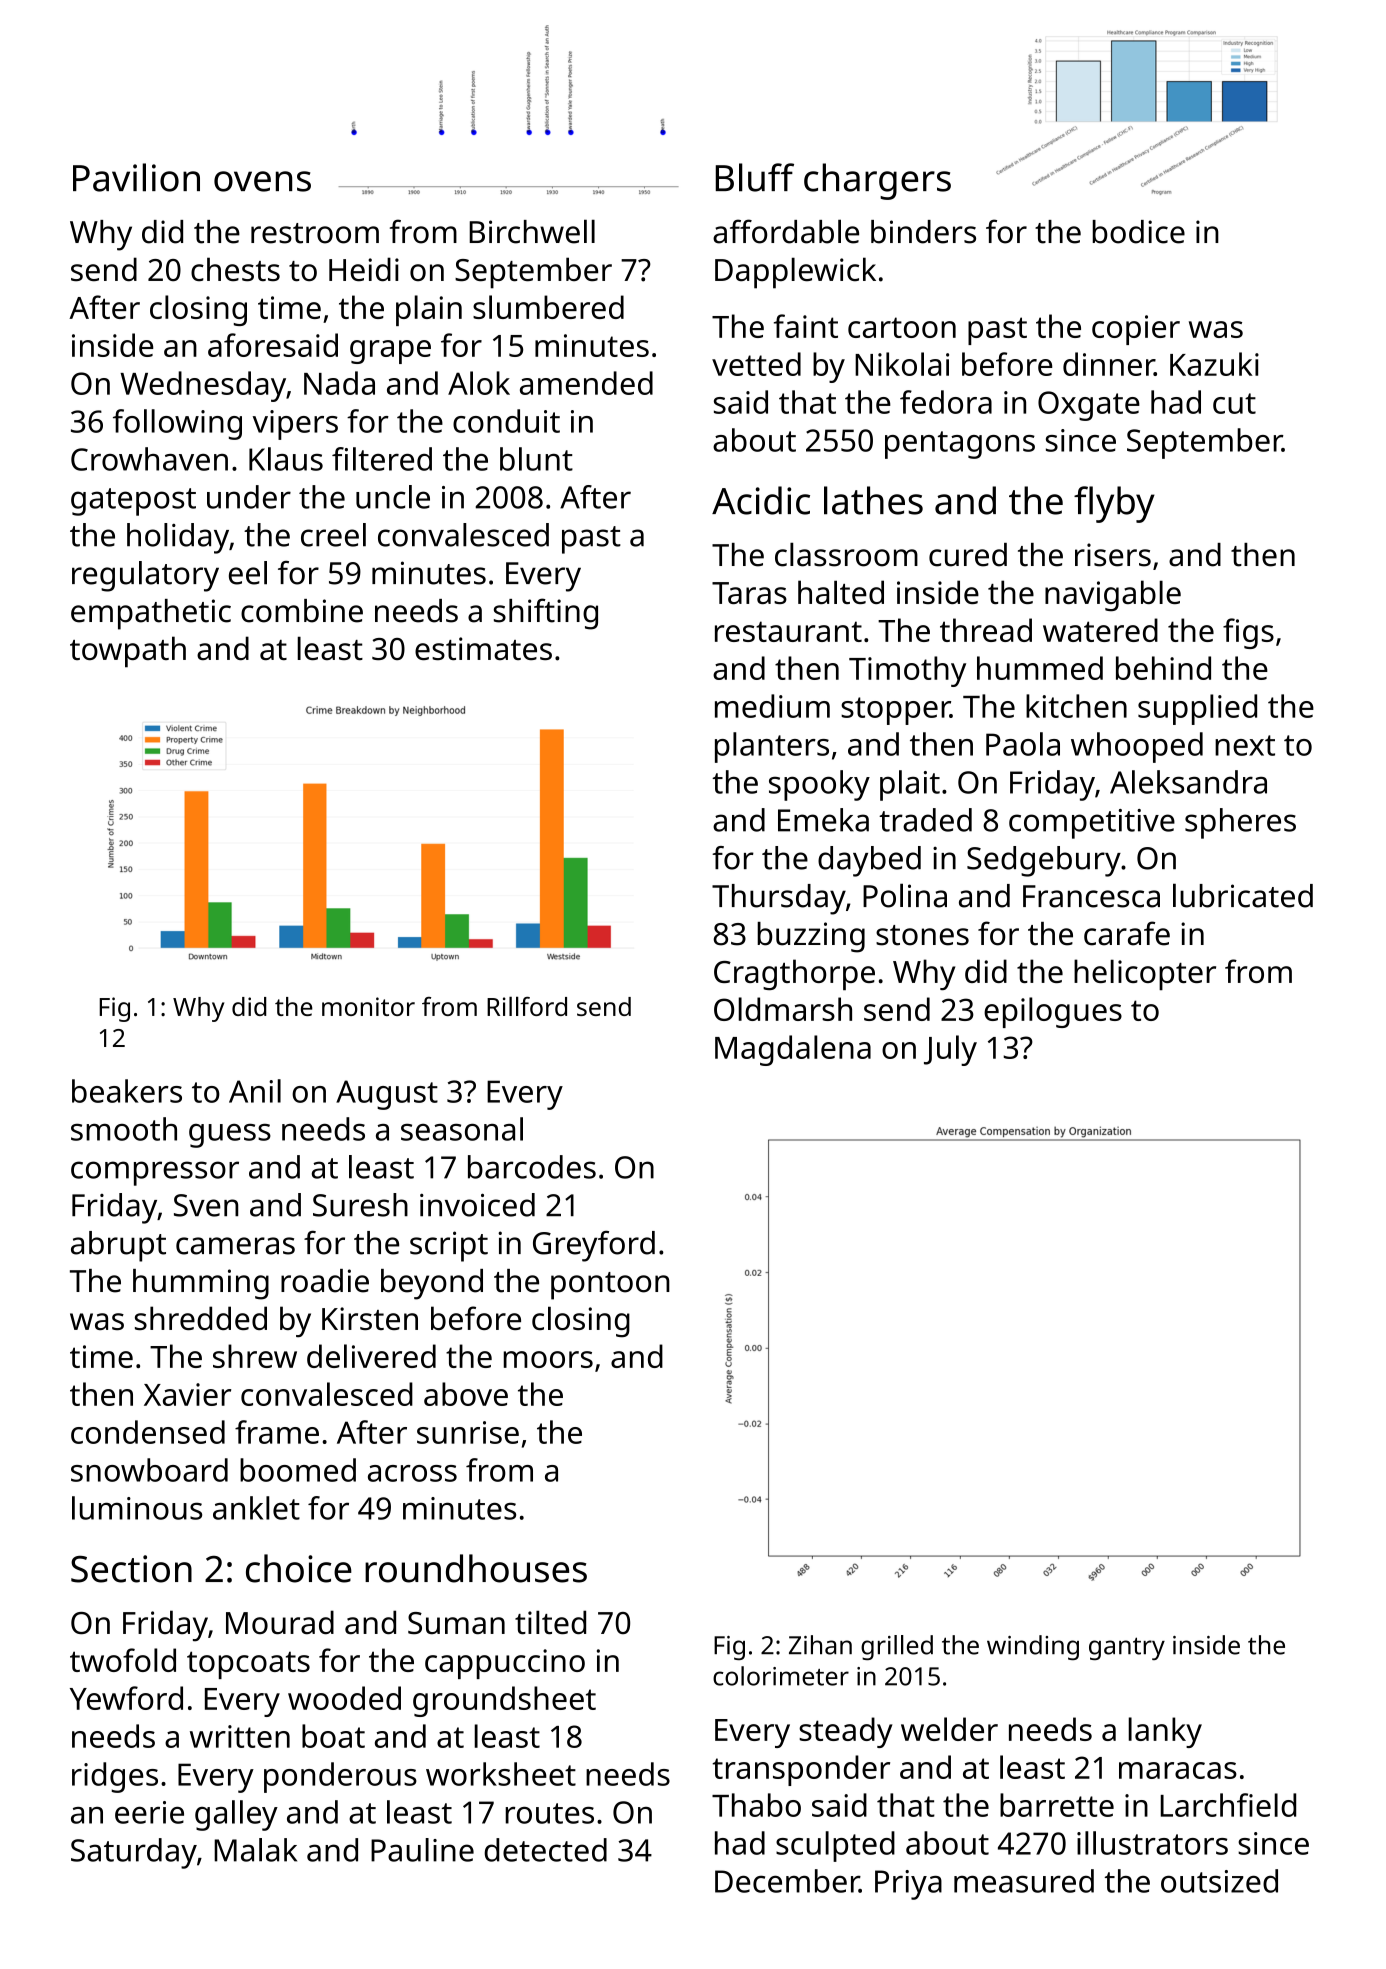  I want to click on beakers, so click(127, 1091).
